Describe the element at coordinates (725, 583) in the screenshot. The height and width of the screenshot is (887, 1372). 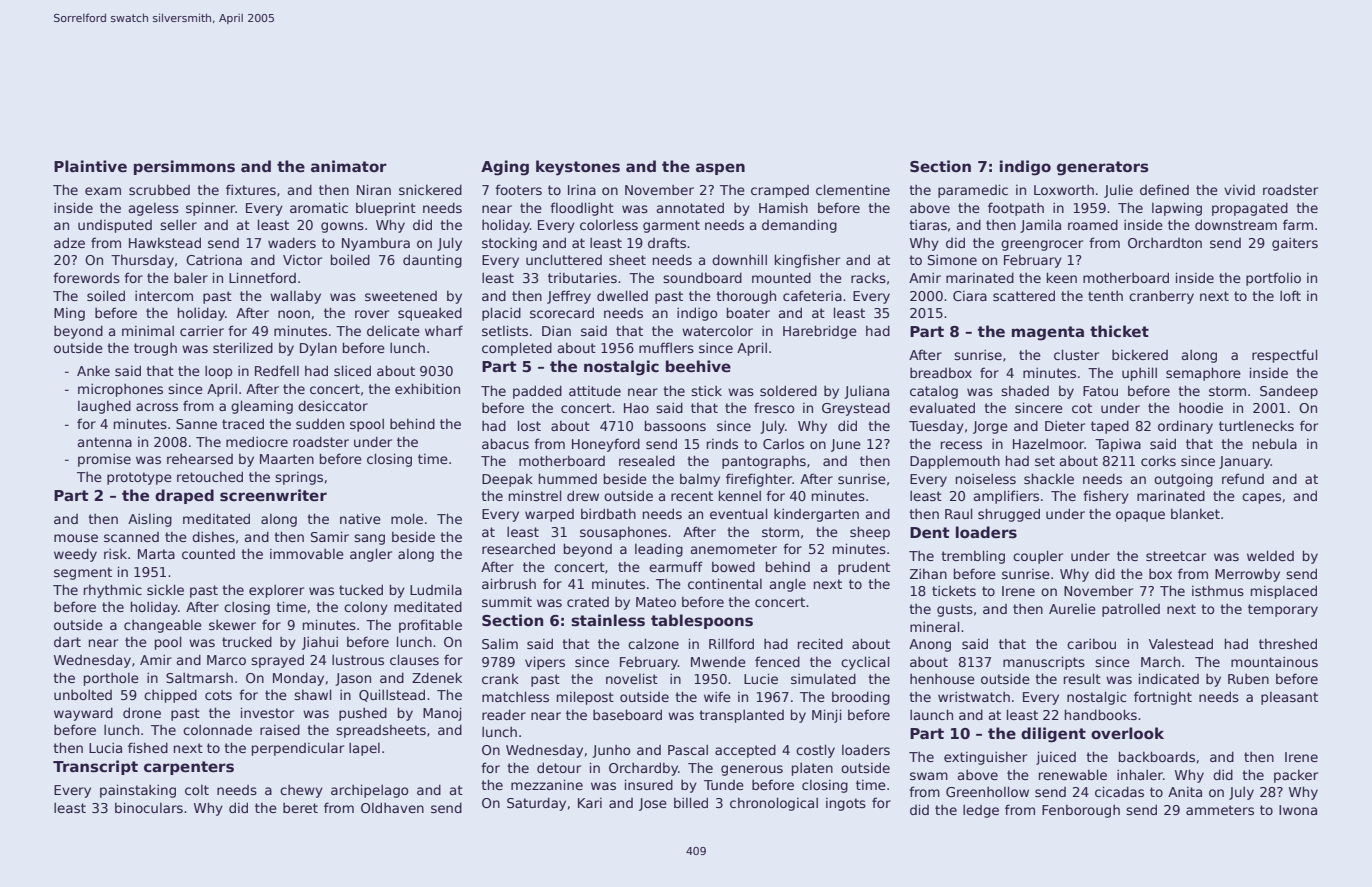
I see `continental` at that location.
